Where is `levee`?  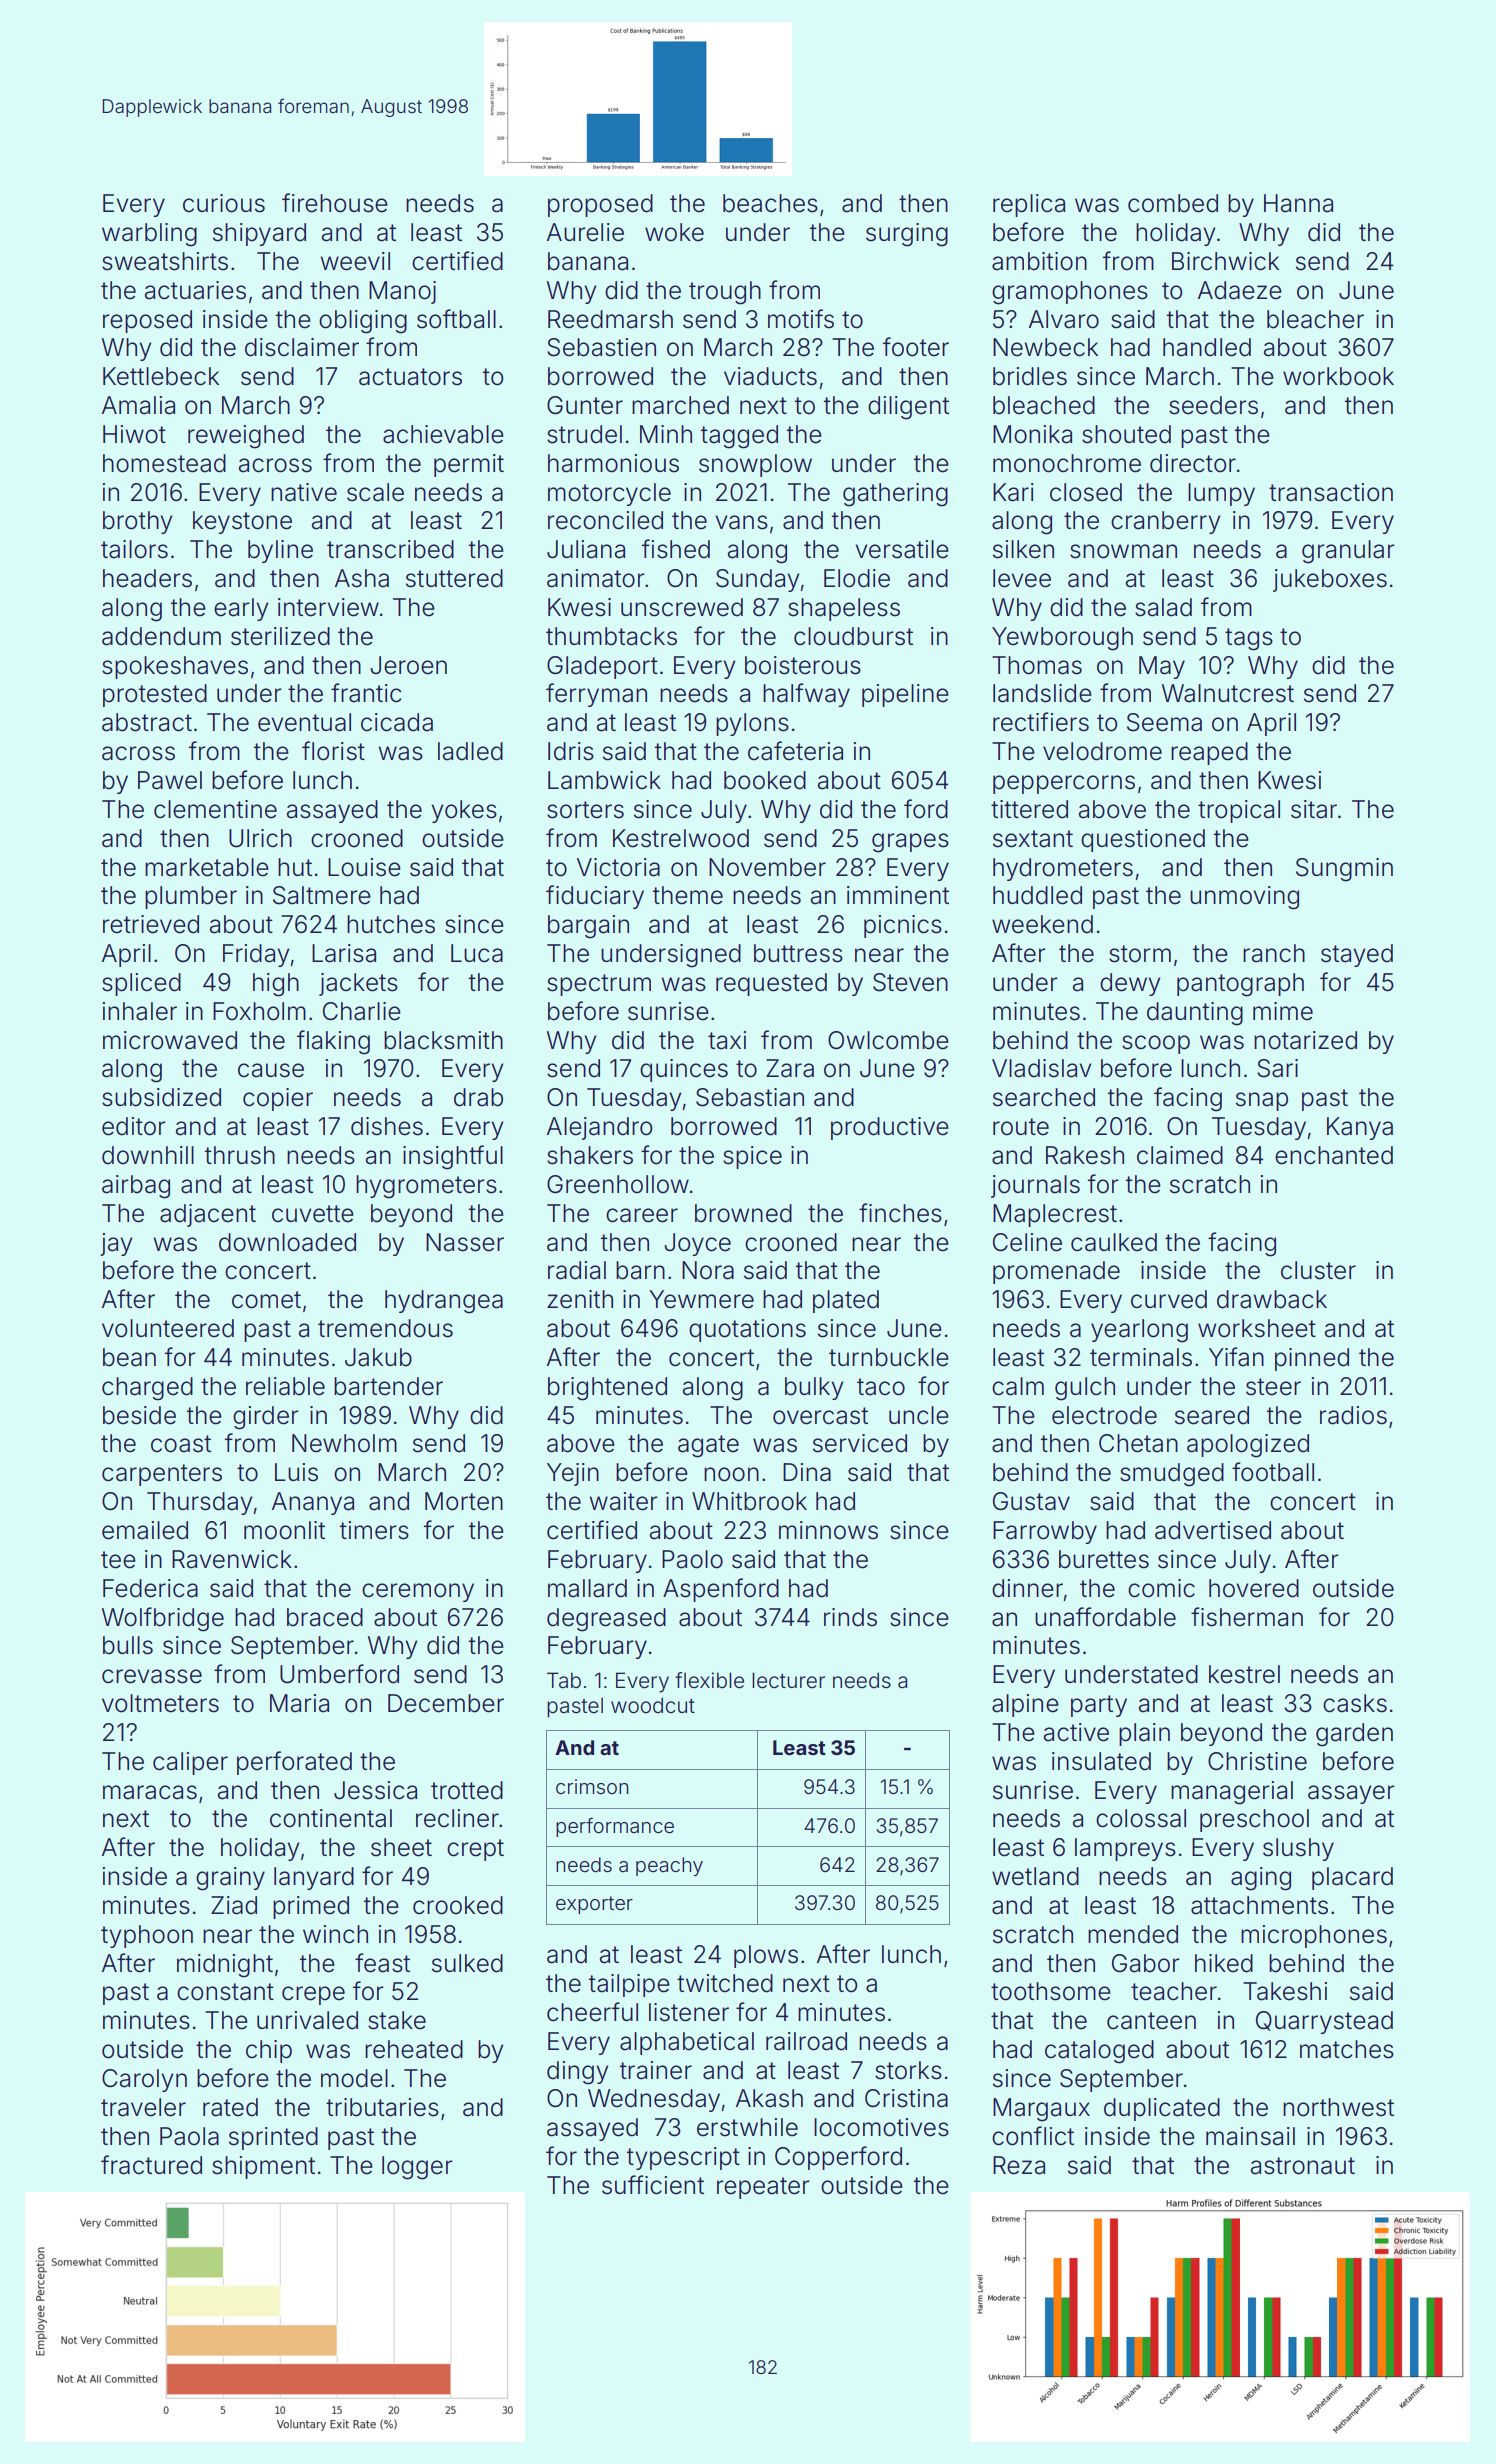 levee is located at coordinates (1022, 578).
